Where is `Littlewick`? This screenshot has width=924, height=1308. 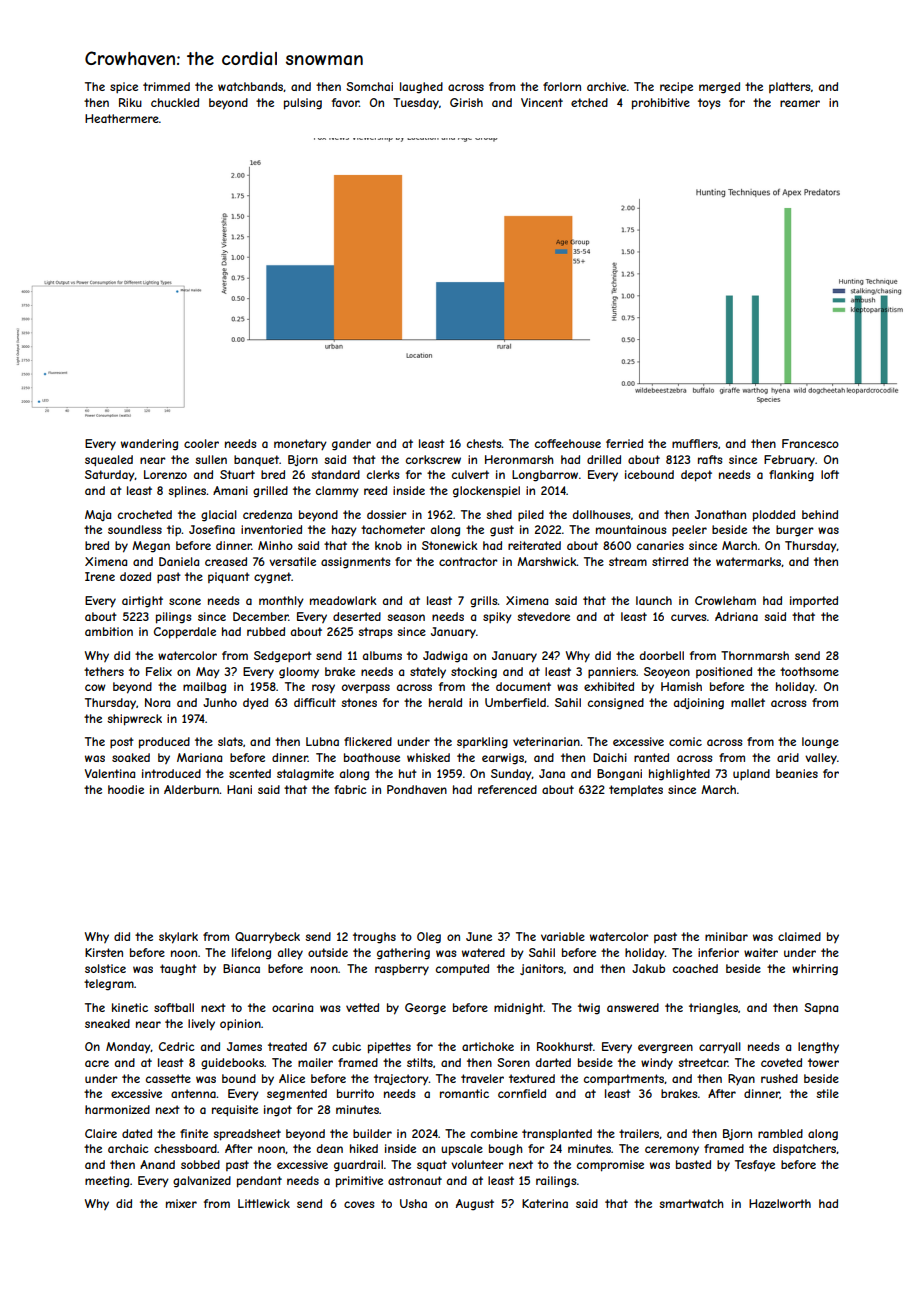 Littlewick is located at coordinates (264, 1203).
